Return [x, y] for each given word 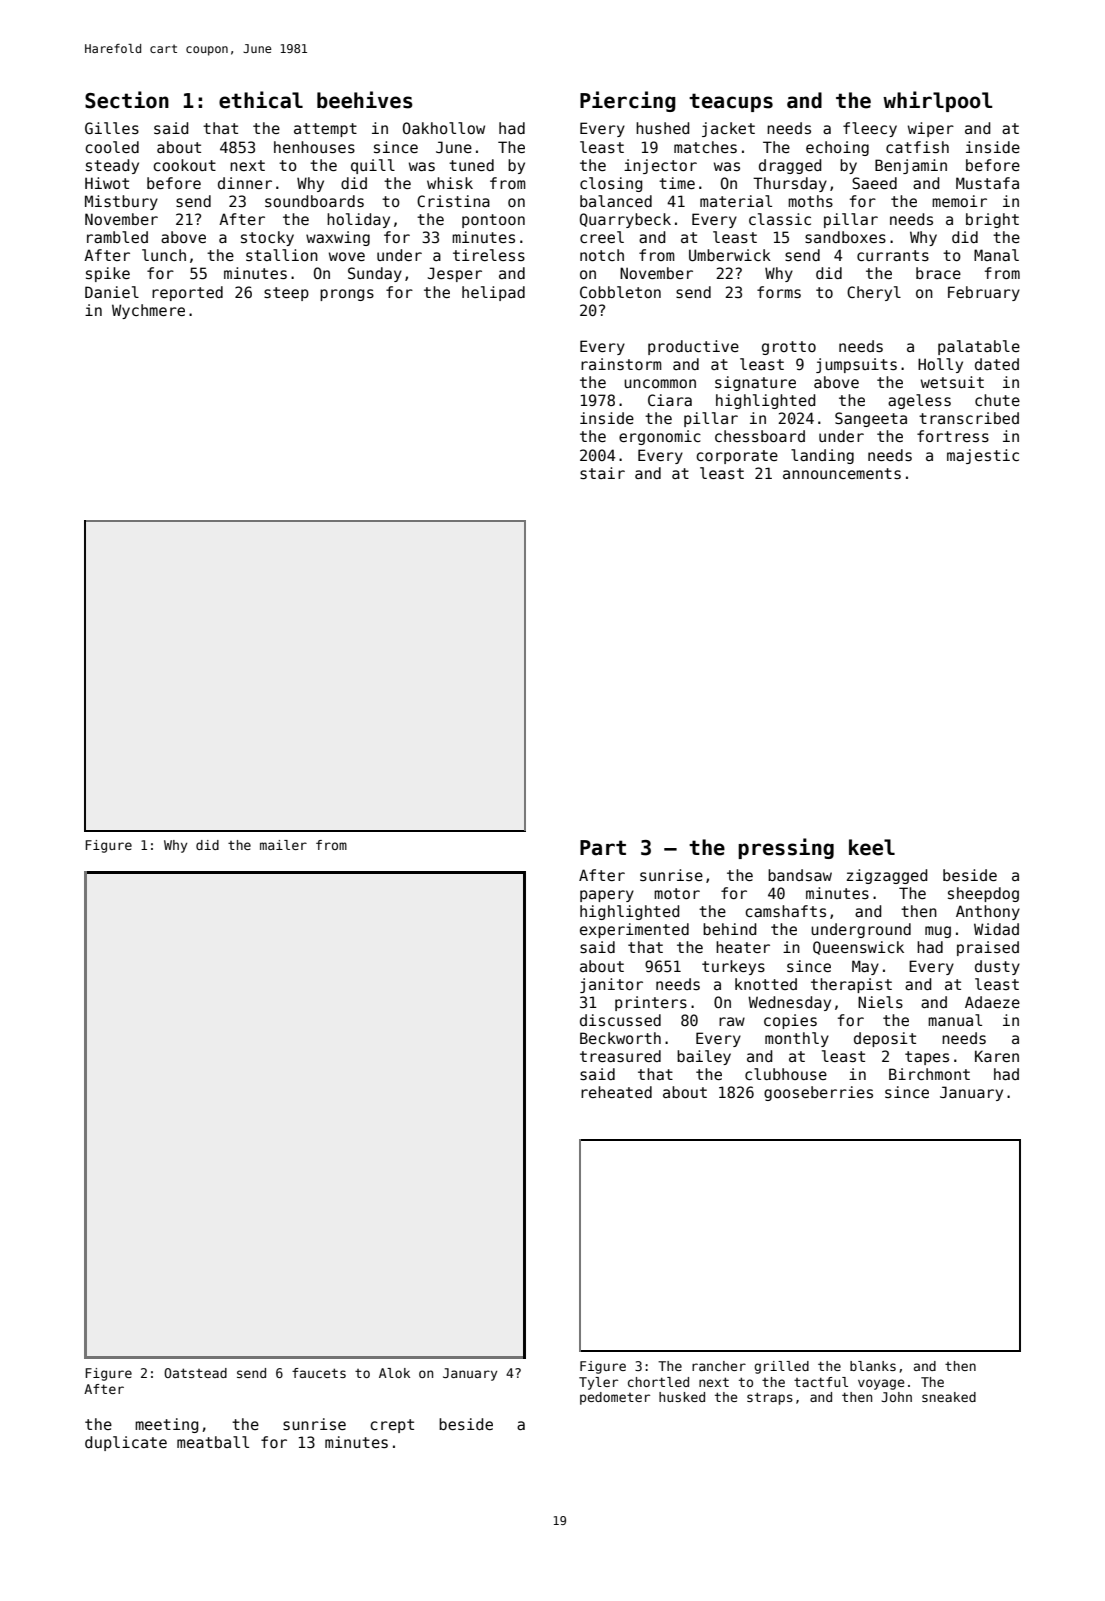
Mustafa [987, 183]
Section [127, 100]
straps [770, 1398]
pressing [786, 848]
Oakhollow [444, 128]
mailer [283, 845]
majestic [983, 456]
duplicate [126, 1443]
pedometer [615, 1398]
